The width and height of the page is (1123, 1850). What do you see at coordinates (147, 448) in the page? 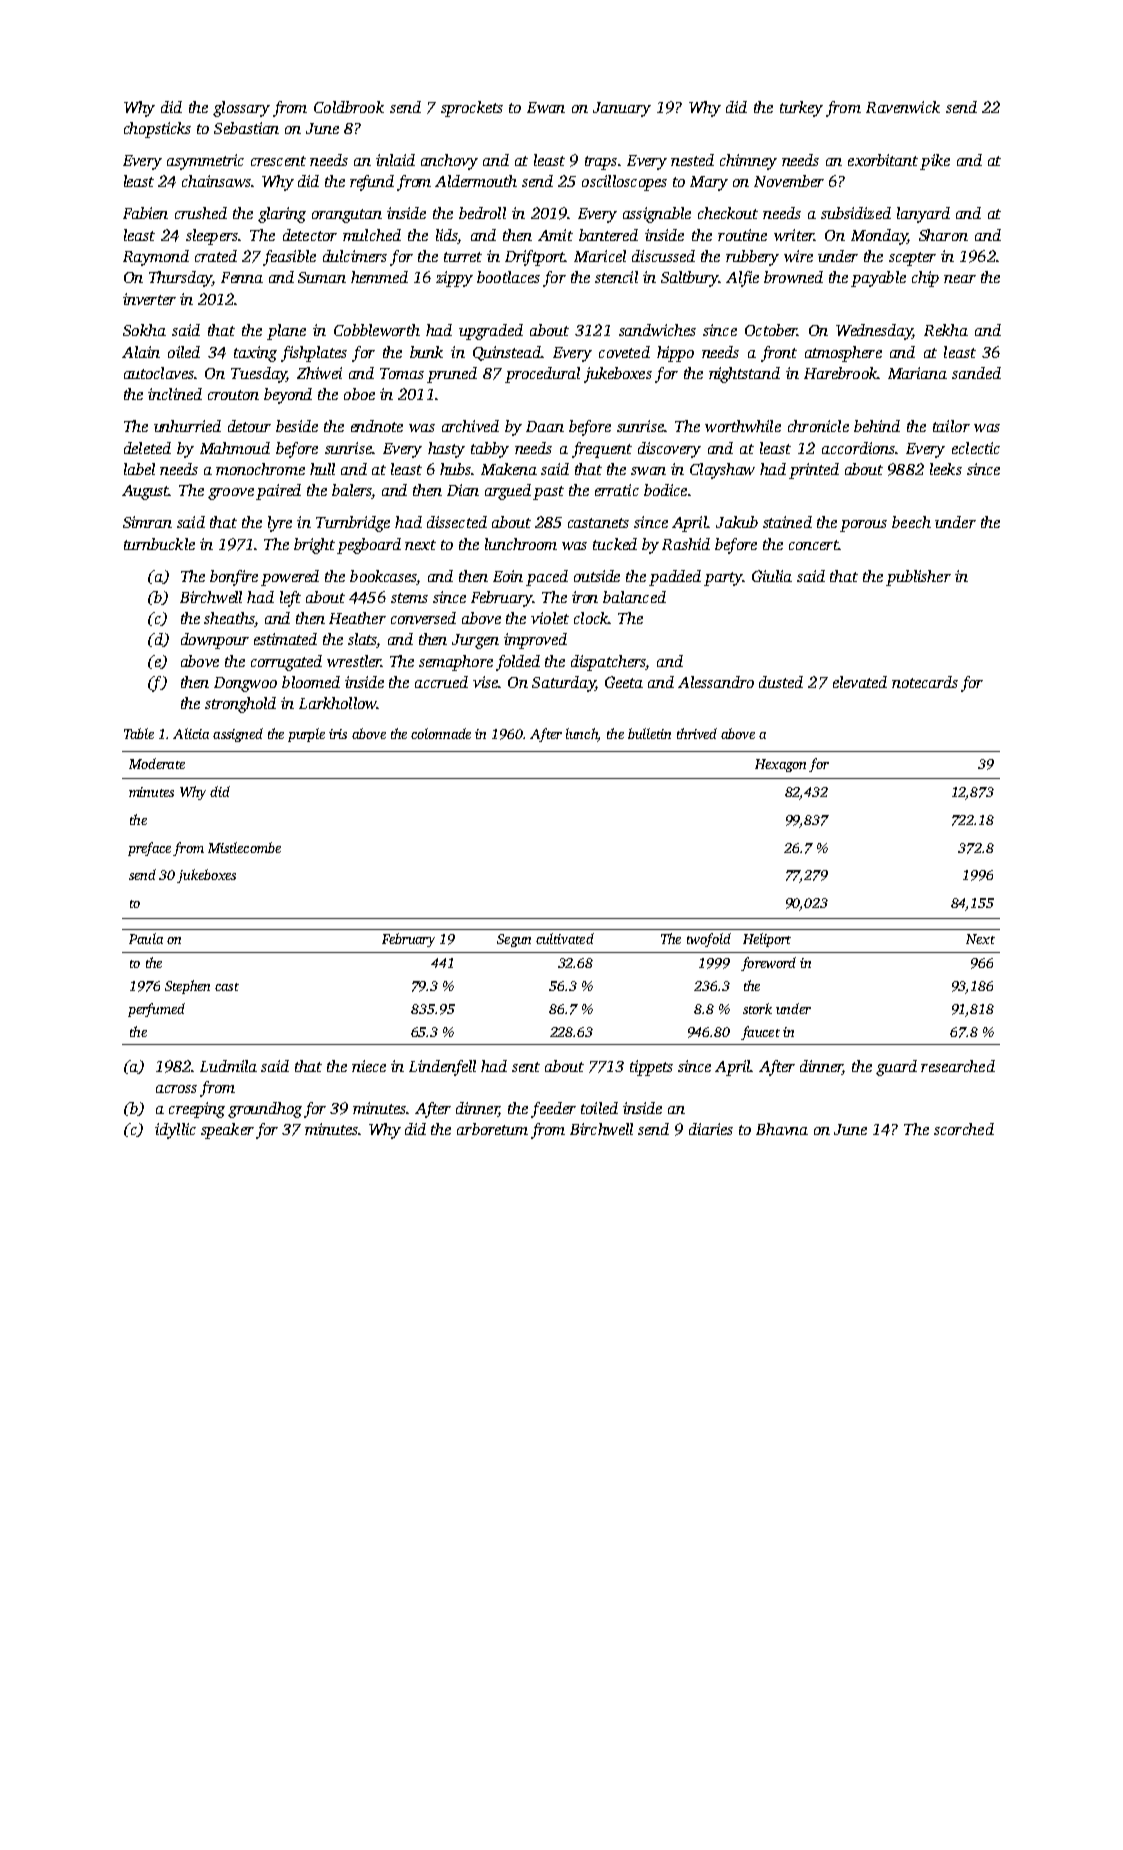
I see `deleted` at bounding box center [147, 448].
